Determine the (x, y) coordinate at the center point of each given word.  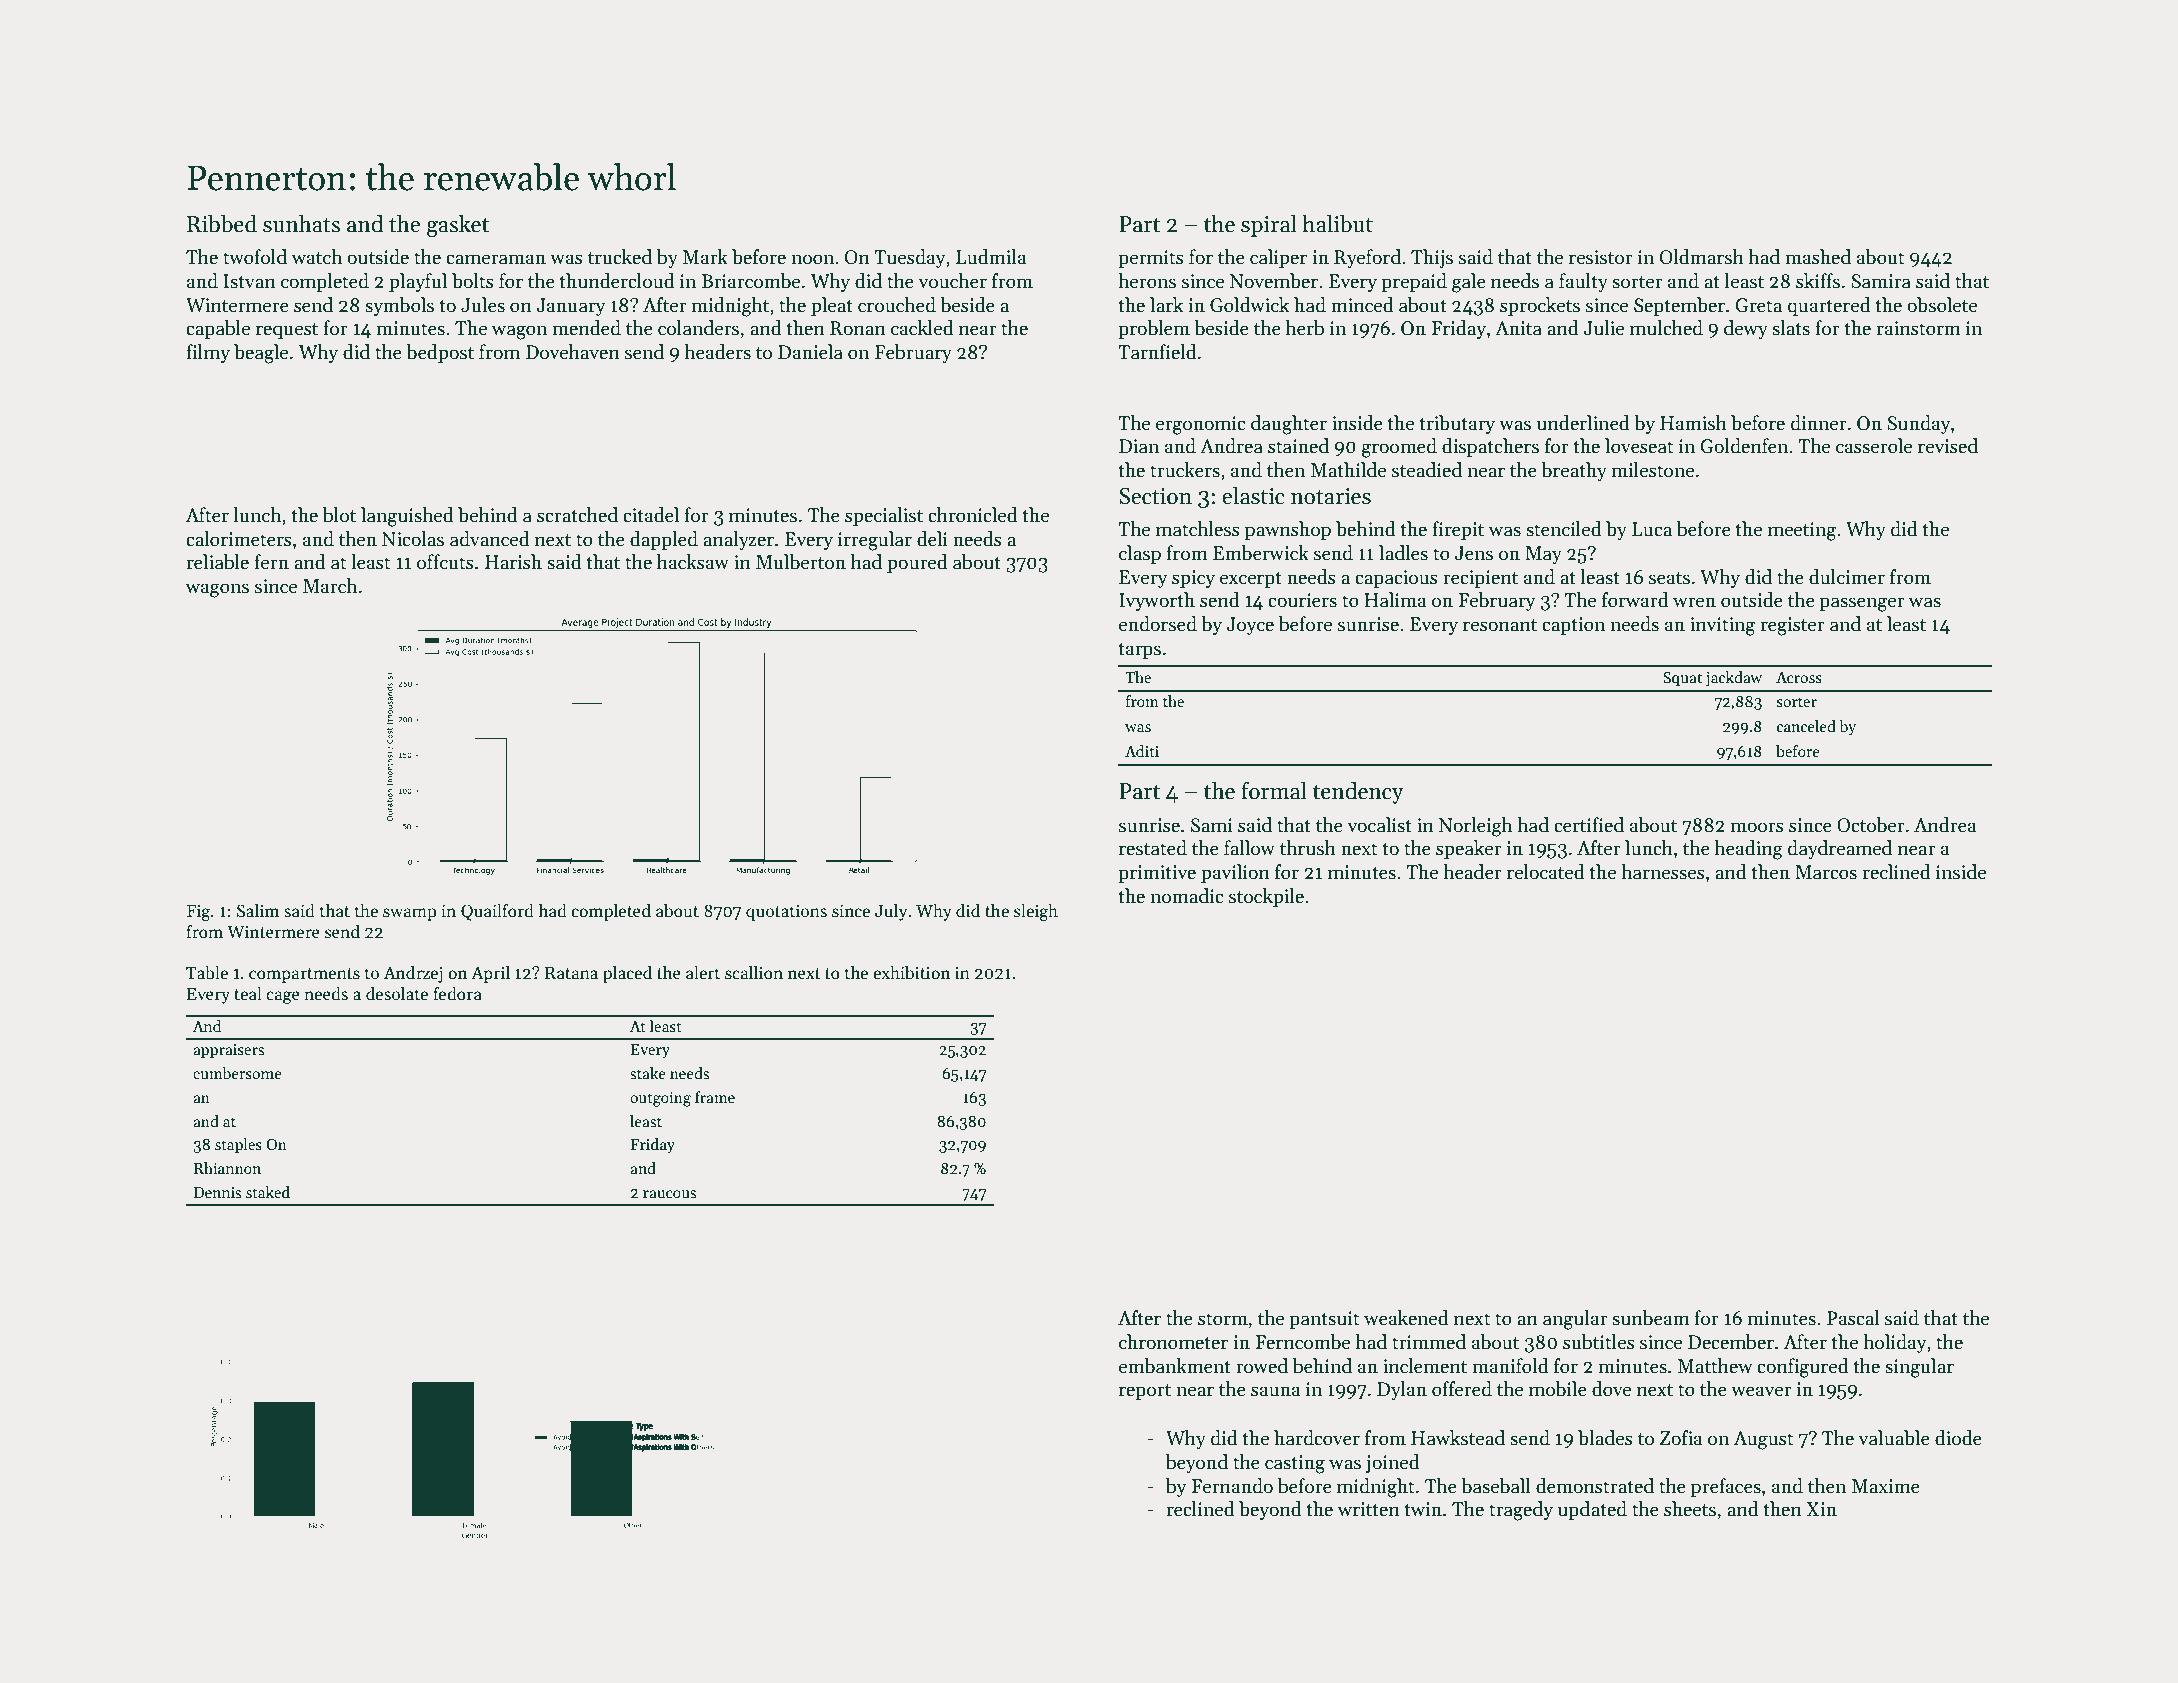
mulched (1666, 328)
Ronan (858, 328)
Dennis (217, 1193)
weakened (1406, 1318)
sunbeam (1651, 1318)
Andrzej (413, 974)
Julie (1603, 328)
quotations (786, 912)
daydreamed (1840, 849)
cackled (922, 328)
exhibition (912, 972)
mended (586, 328)
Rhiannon (227, 1168)
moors (1757, 827)
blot (339, 515)
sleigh (1036, 912)
